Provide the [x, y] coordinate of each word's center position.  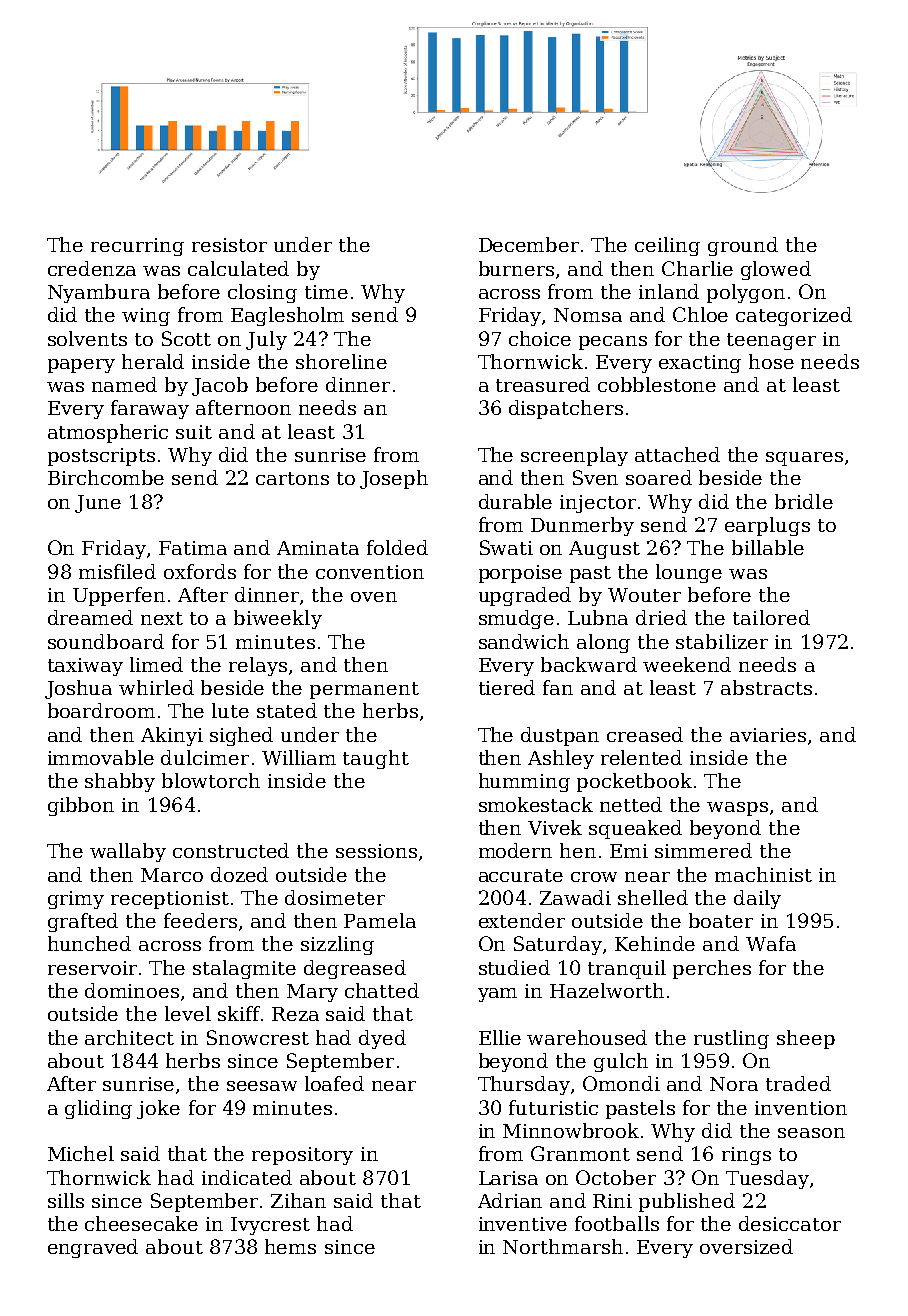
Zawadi [575, 897]
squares [804, 459]
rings [746, 1156]
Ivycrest [270, 1226]
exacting [700, 364]
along [603, 643]
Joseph [394, 479]
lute [230, 710]
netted [631, 804]
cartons [292, 478]
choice [540, 338]
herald [153, 361]
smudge [516, 619]
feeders [200, 920]
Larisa [508, 1178]
